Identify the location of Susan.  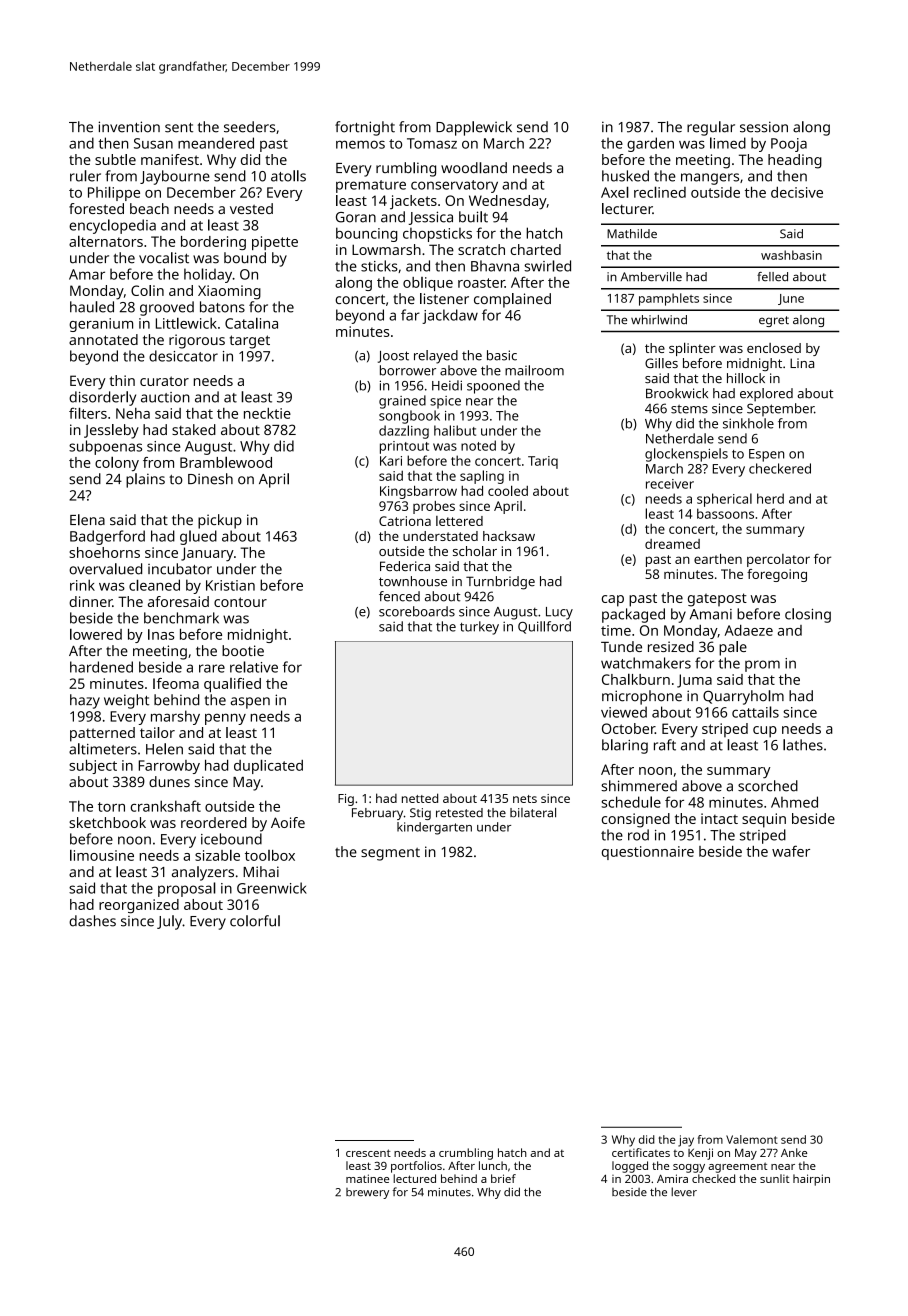
(153, 143).
